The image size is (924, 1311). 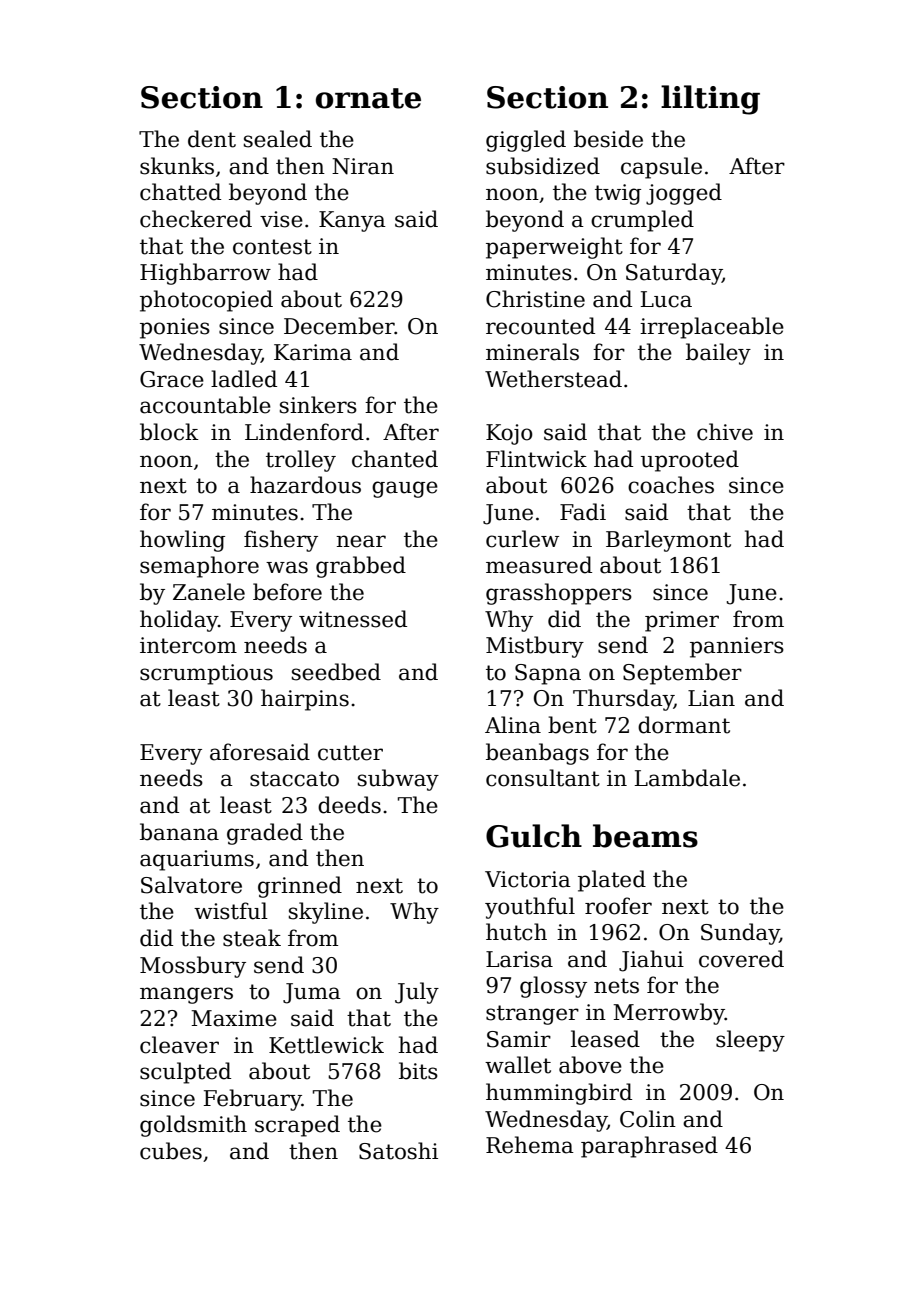 What do you see at coordinates (352, 221) in the screenshot?
I see `Kanya` at bounding box center [352, 221].
